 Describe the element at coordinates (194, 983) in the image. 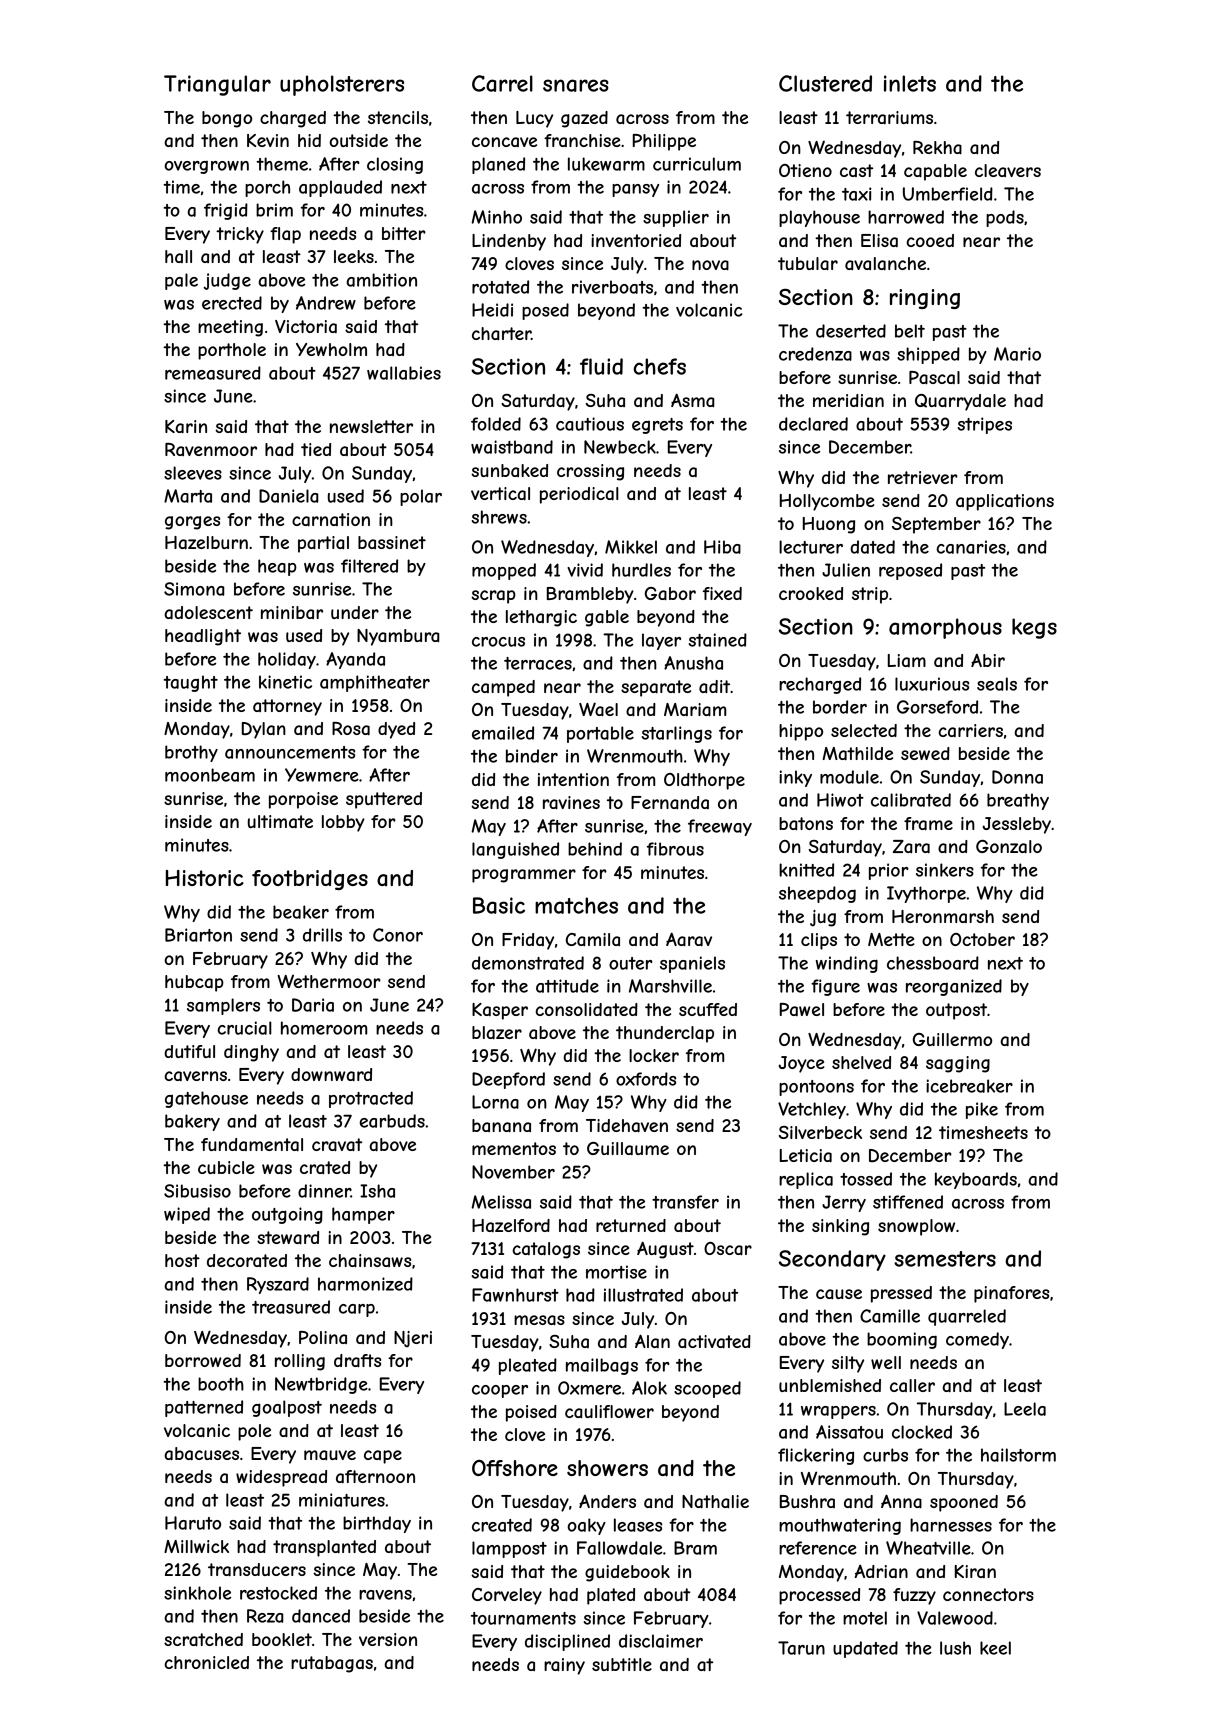

I see `hubcap` at that location.
